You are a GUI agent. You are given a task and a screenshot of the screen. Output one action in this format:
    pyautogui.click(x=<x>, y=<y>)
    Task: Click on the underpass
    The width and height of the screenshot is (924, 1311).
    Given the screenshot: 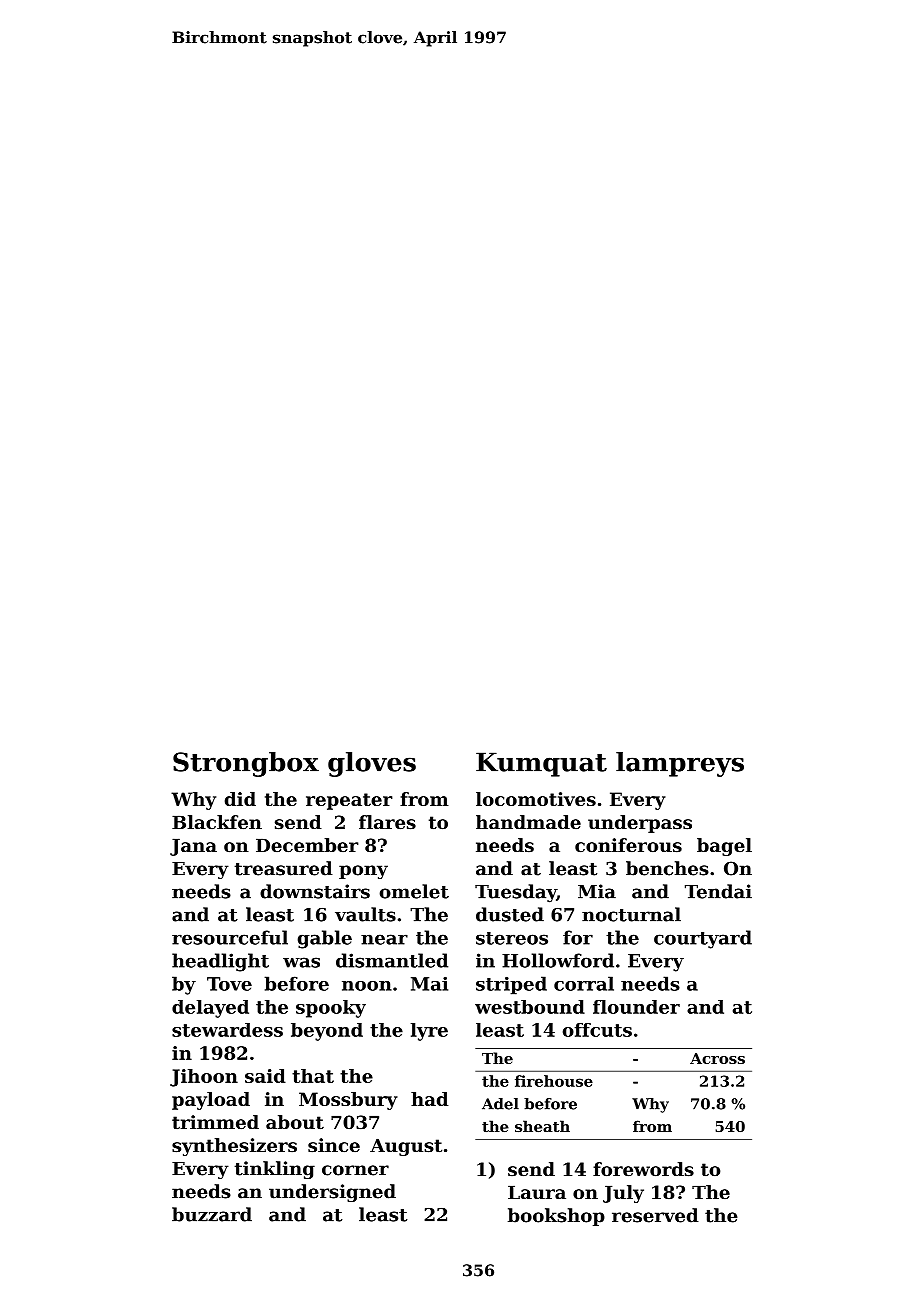 What is the action you would take?
    pyautogui.click(x=640, y=824)
